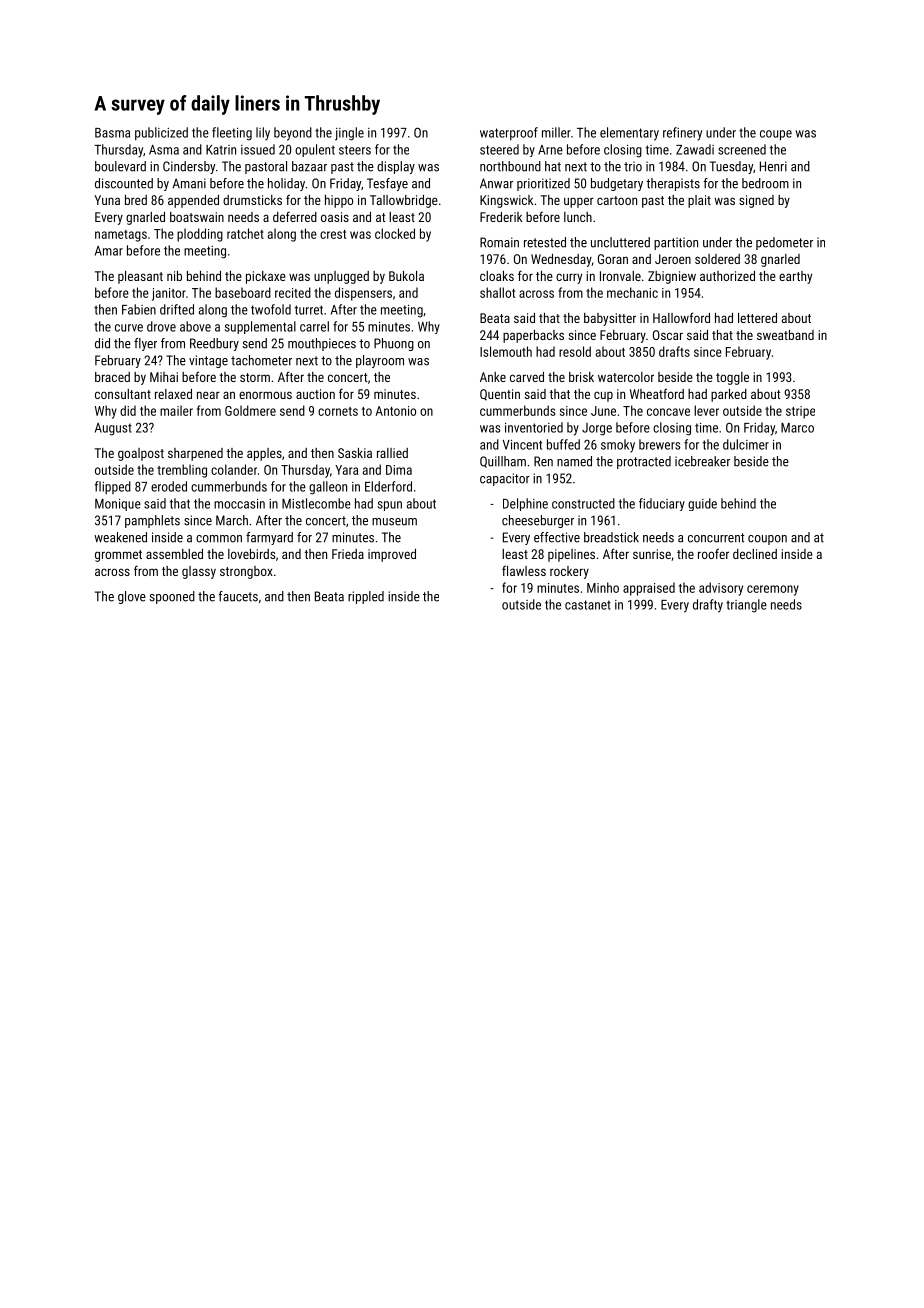  I want to click on spooned, so click(172, 597).
